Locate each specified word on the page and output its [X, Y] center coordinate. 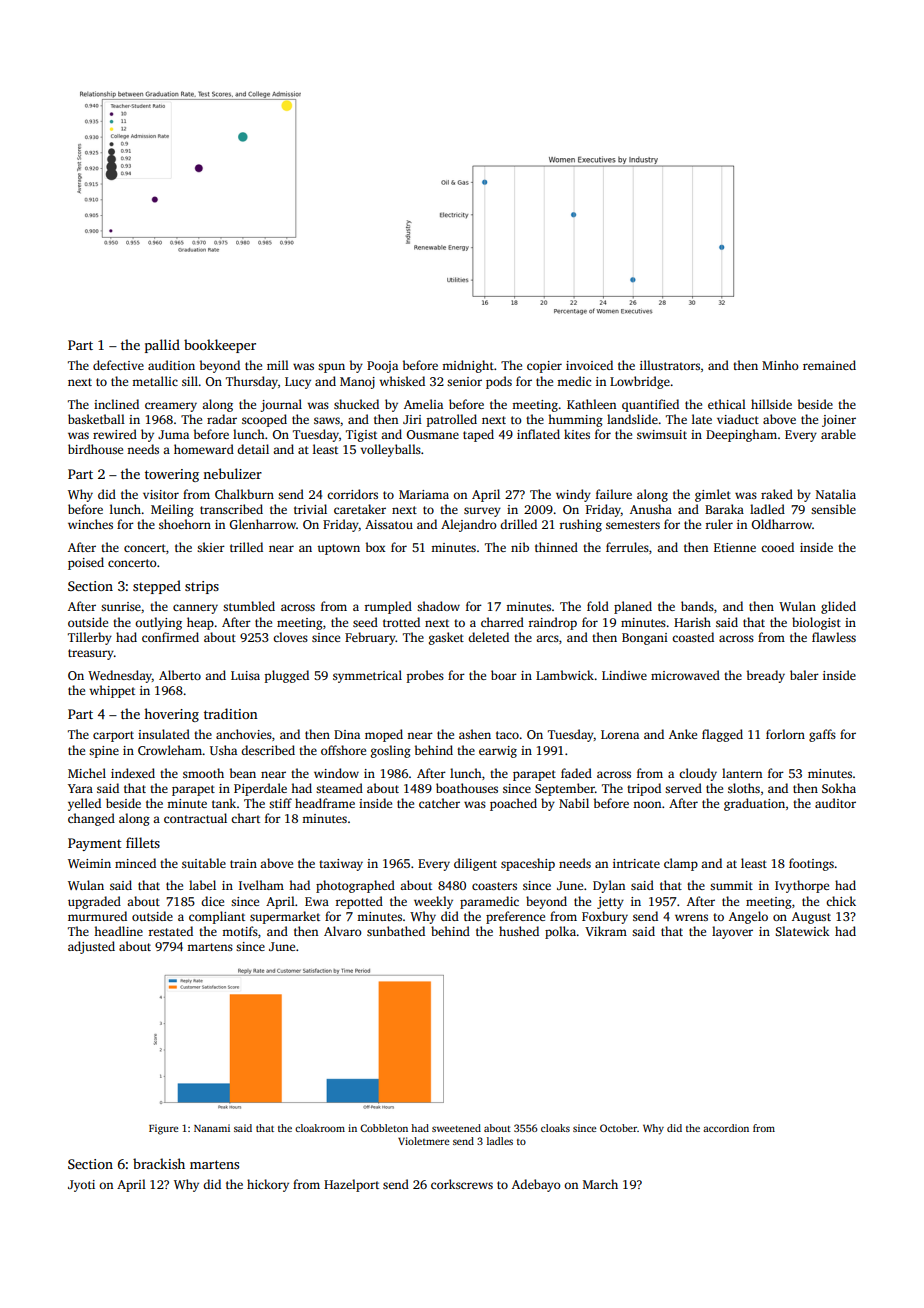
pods [499, 382]
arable [838, 434]
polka [560, 932]
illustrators [670, 365]
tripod [644, 789]
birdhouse [95, 449]
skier [211, 547]
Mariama [424, 494]
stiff [280, 803]
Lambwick [565, 675]
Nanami [212, 1128]
